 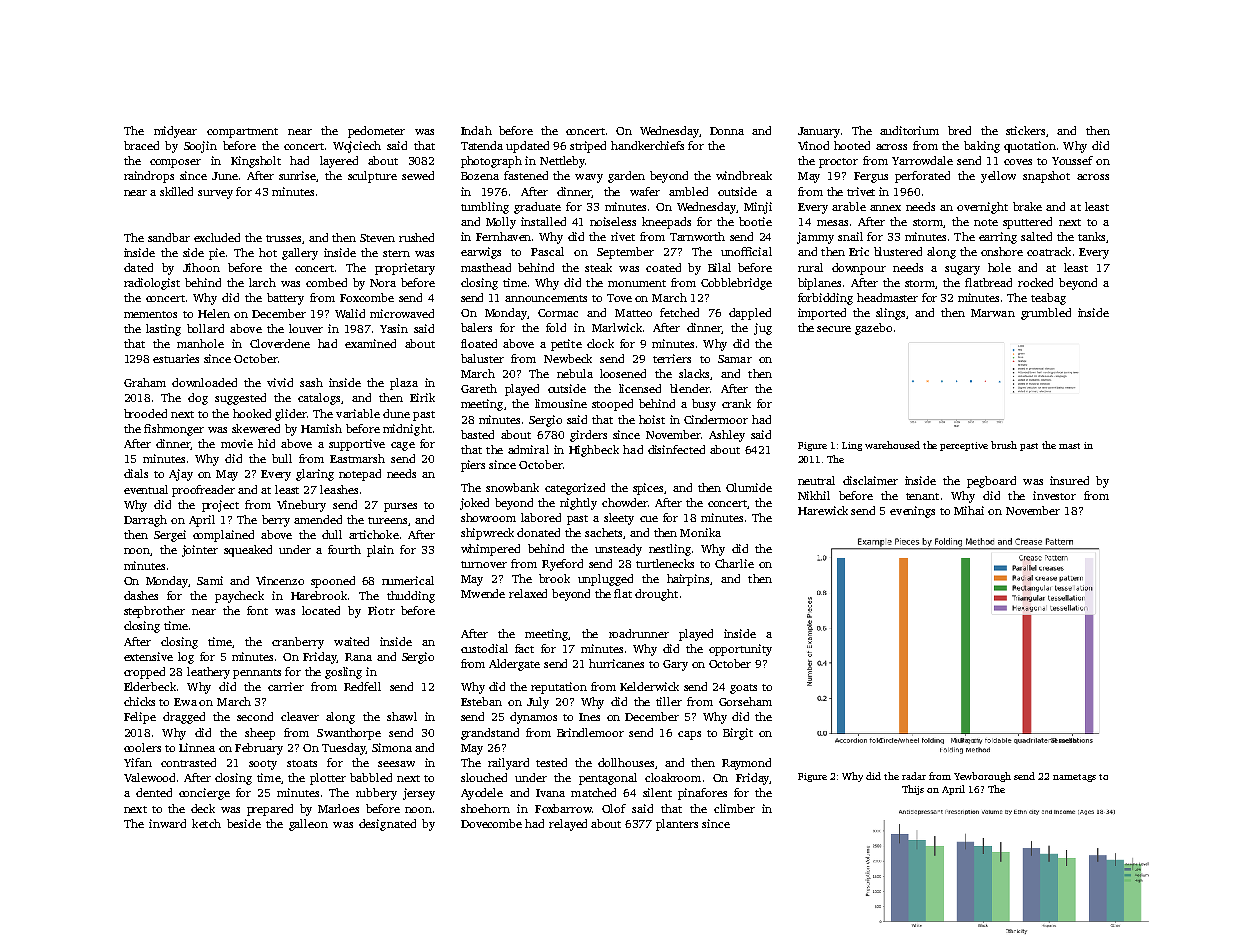 What do you see at coordinates (1004, 445) in the screenshot?
I see `brush` at bounding box center [1004, 445].
